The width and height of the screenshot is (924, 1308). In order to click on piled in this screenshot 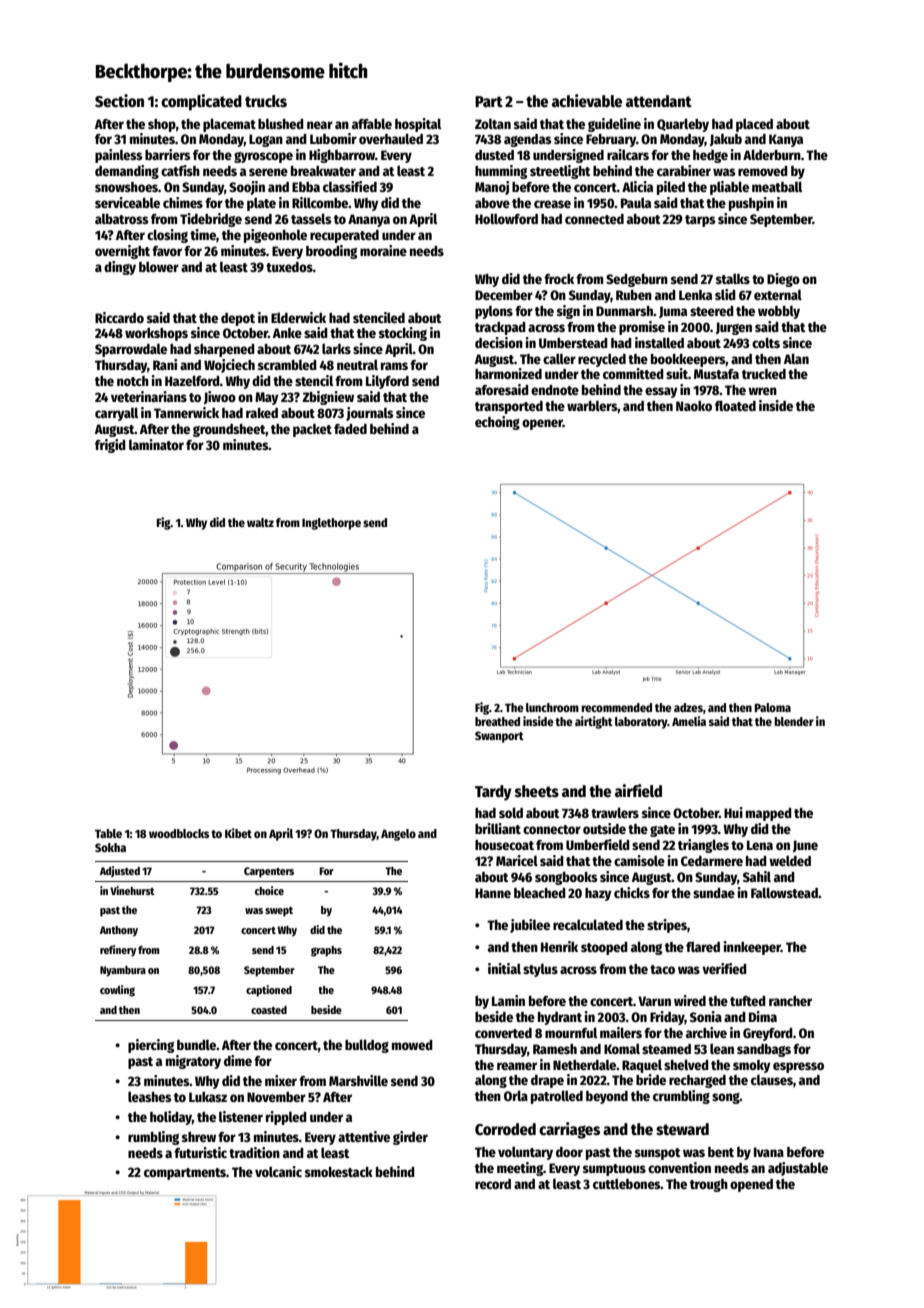, I will do `click(671, 188)`.
